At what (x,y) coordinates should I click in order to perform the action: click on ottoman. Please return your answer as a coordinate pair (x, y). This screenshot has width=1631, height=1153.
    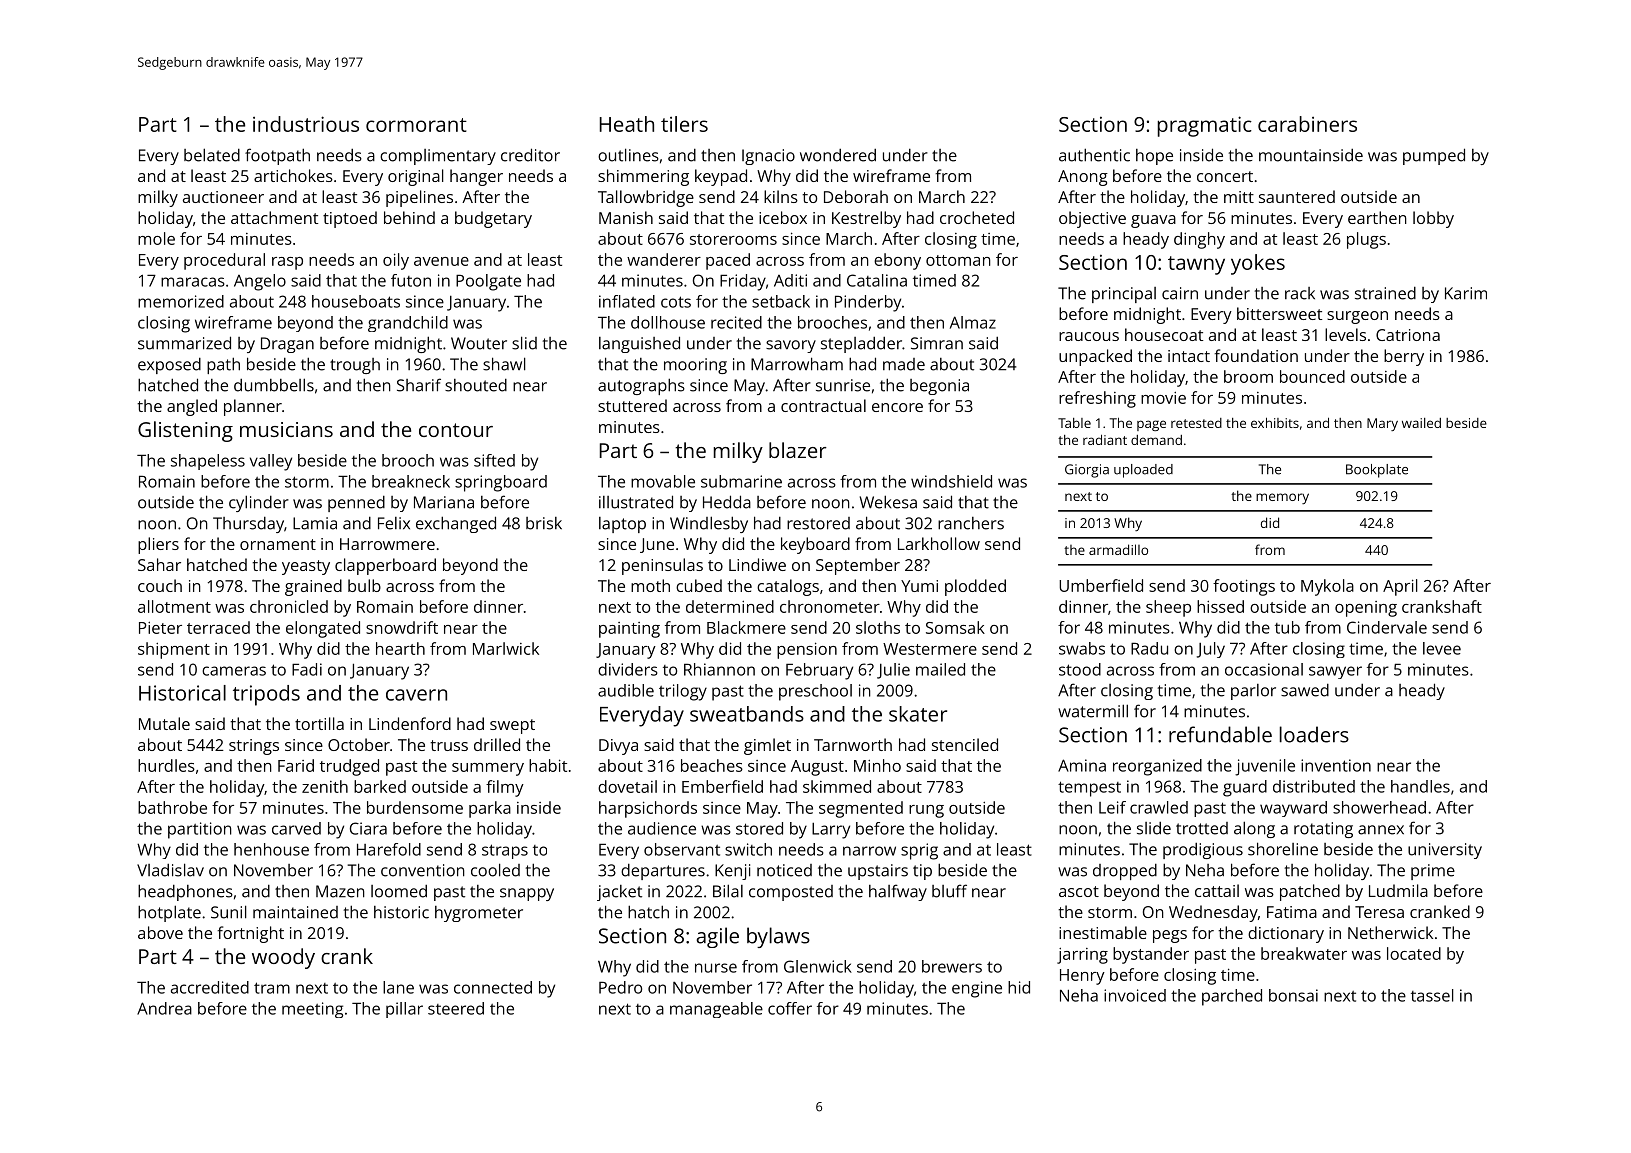
    Looking at the image, I should click on (958, 260).
